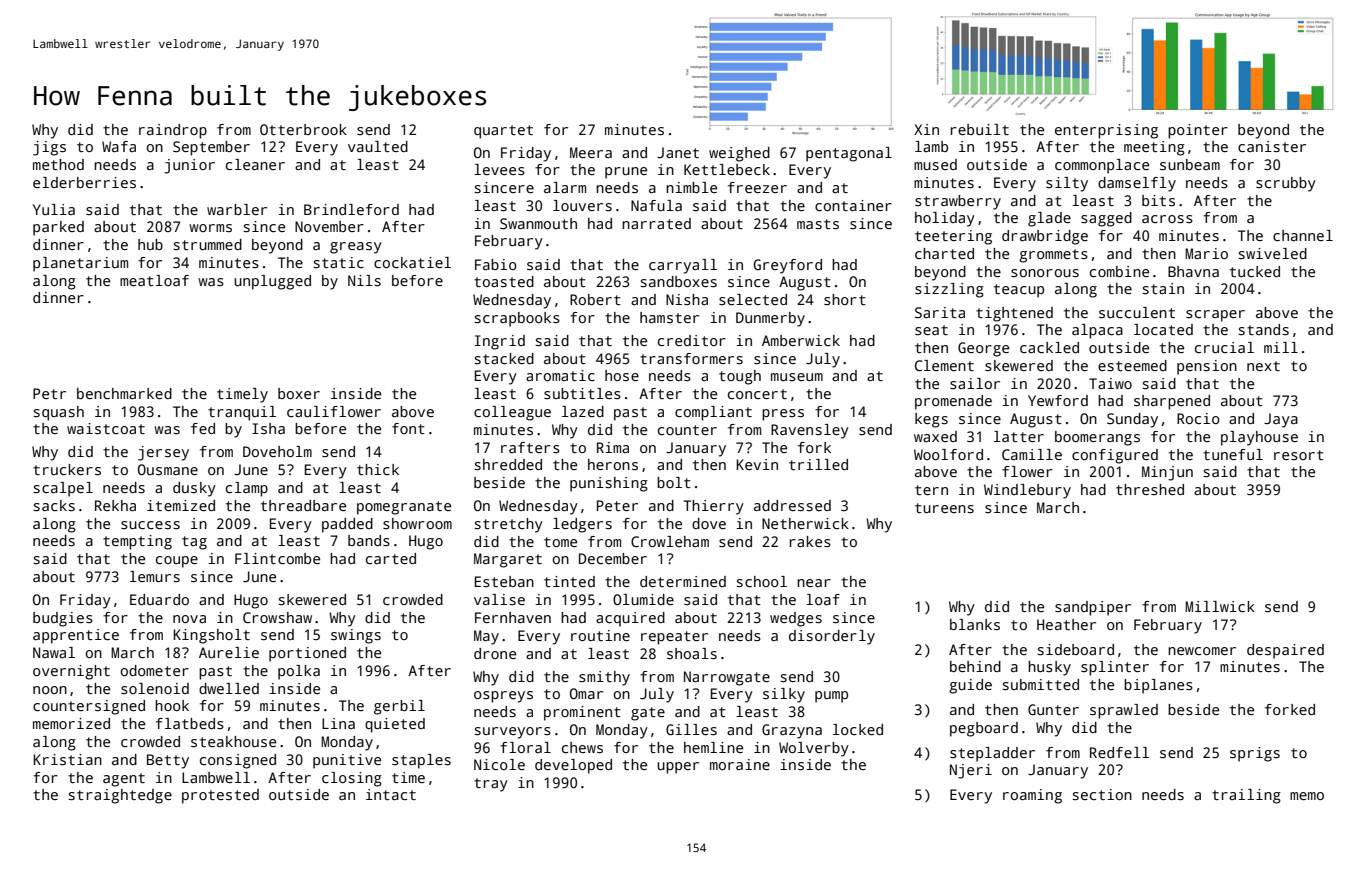 The height and width of the image is (887, 1372). Describe the element at coordinates (1198, 131) in the image. I see `pointer` at that location.
